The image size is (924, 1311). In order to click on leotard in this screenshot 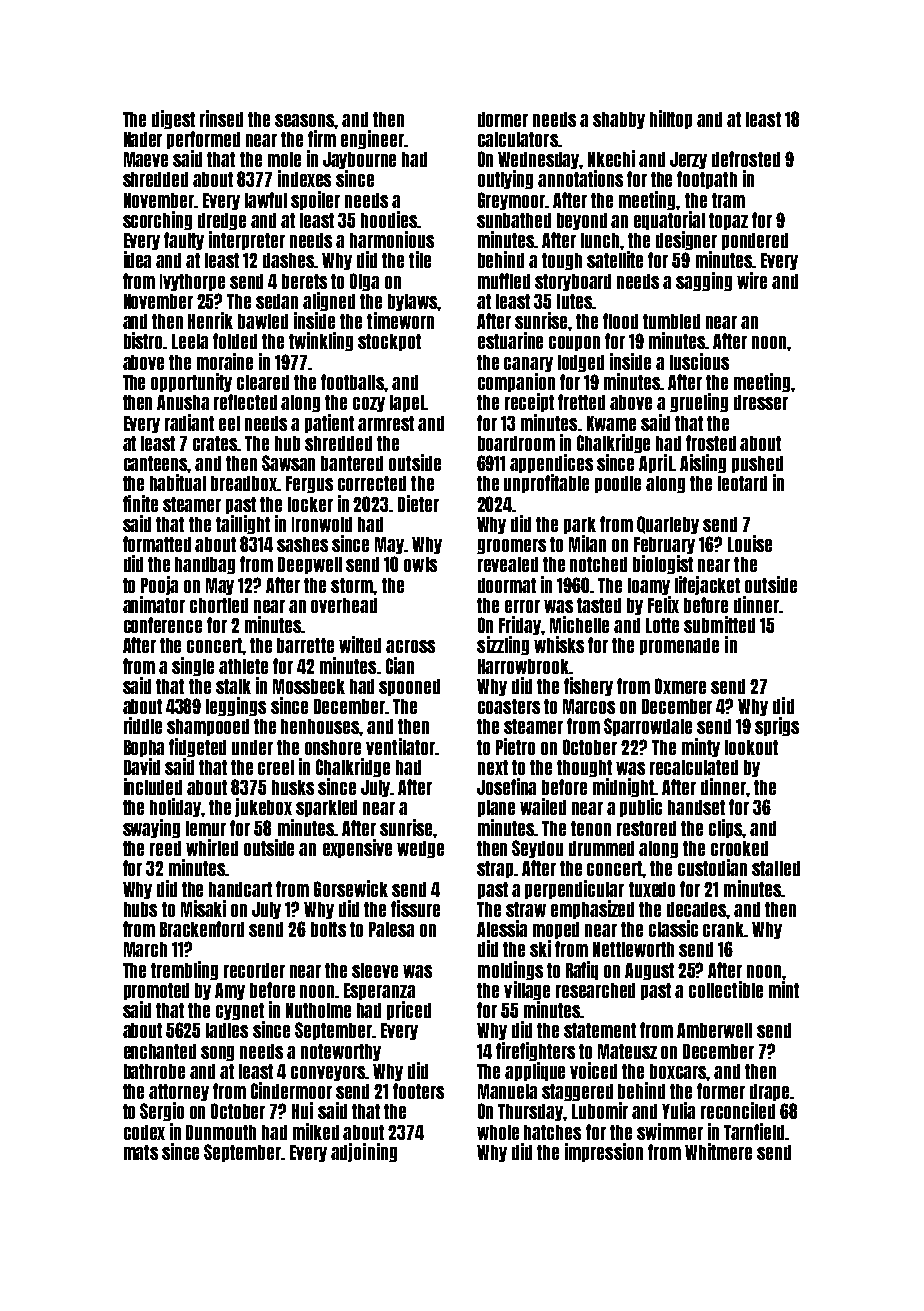, I will do `click(742, 483)`.
